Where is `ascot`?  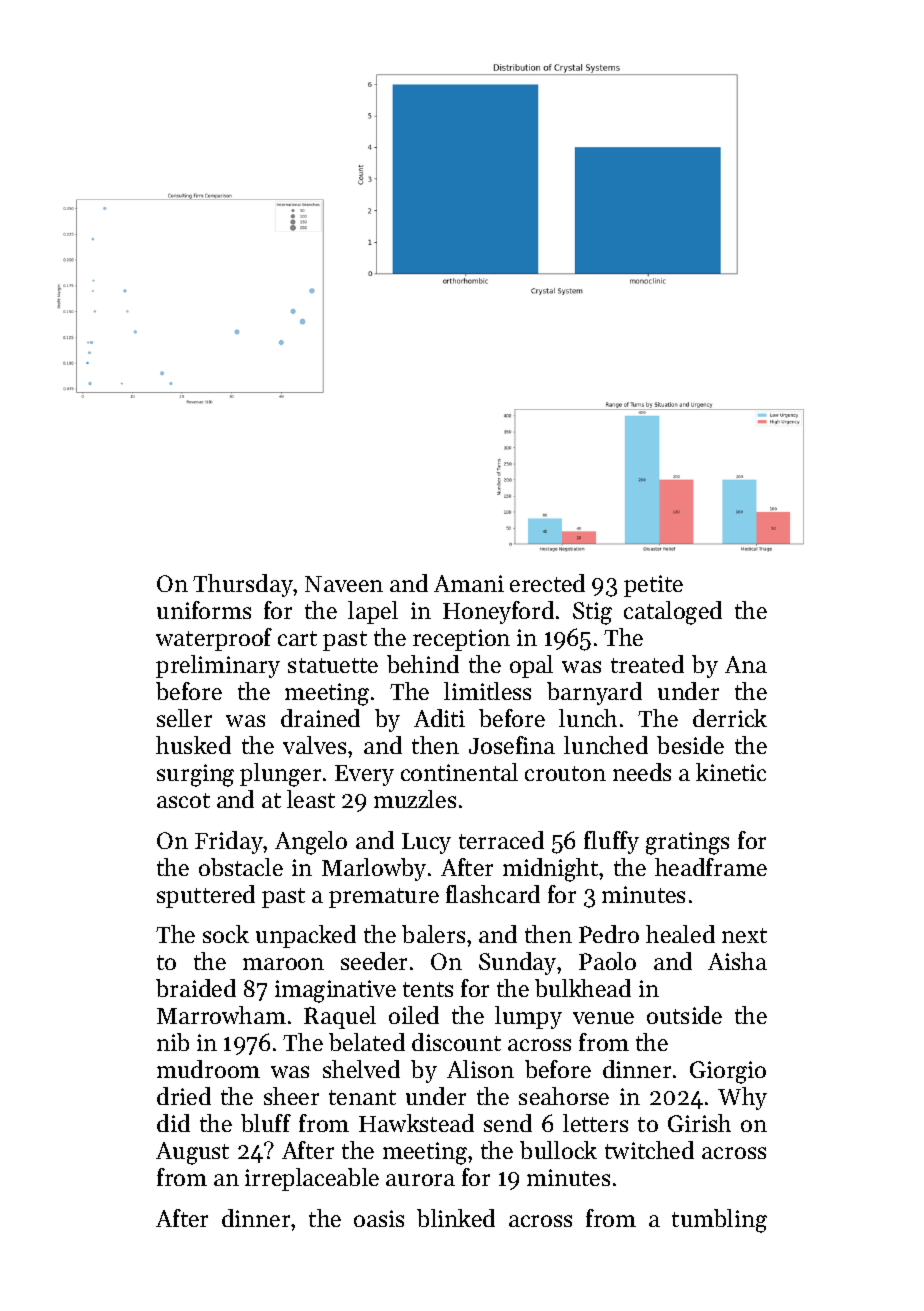
ascot is located at coordinates (183, 800).
